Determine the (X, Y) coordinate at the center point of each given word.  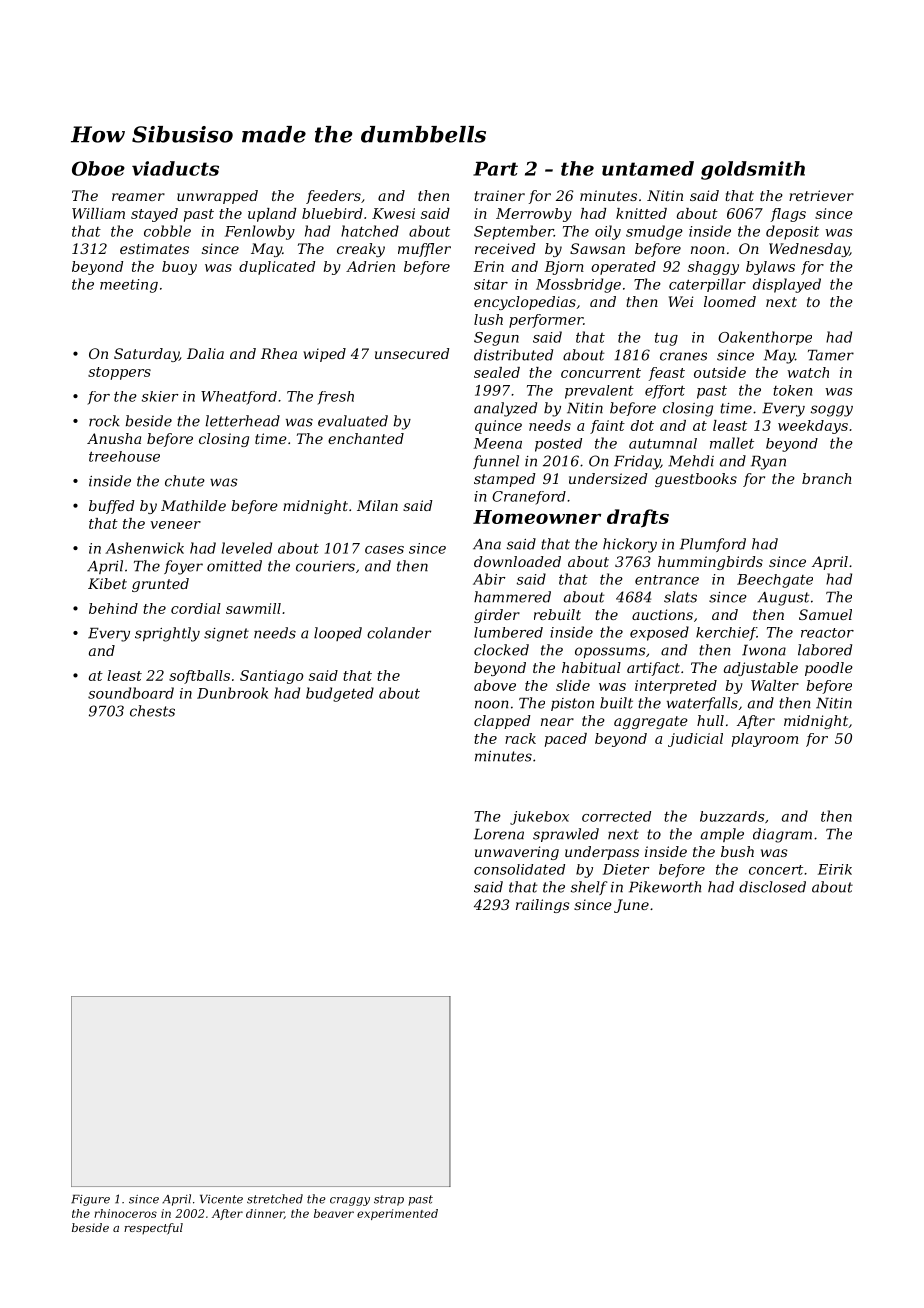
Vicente (221, 1199)
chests (152, 711)
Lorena (499, 834)
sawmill (253, 608)
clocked (501, 650)
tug (666, 339)
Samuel (825, 614)
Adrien (370, 266)
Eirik (835, 869)
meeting (129, 286)
